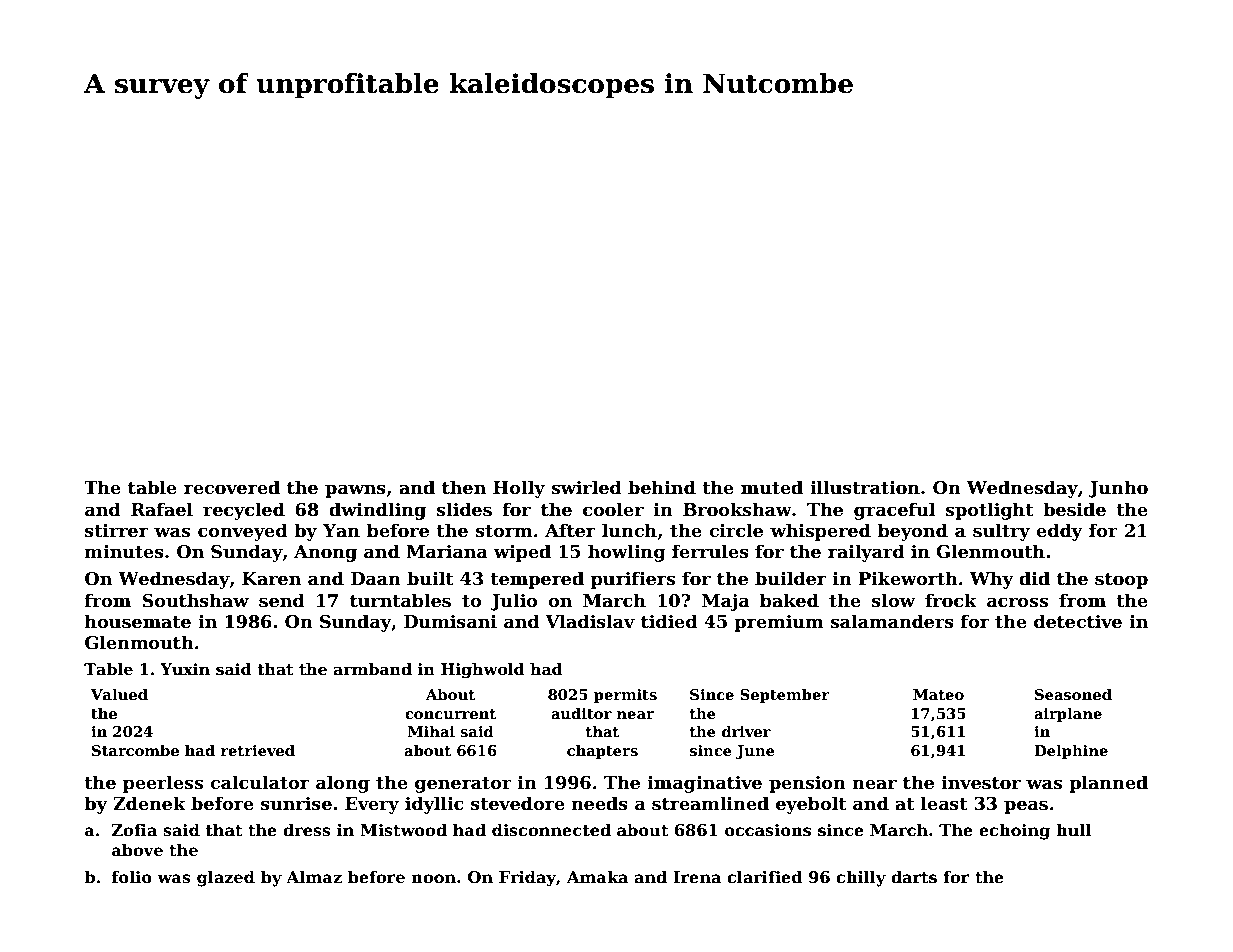 The image size is (1233, 952). What do you see at coordinates (1118, 489) in the screenshot?
I see `Junho` at bounding box center [1118, 489].
